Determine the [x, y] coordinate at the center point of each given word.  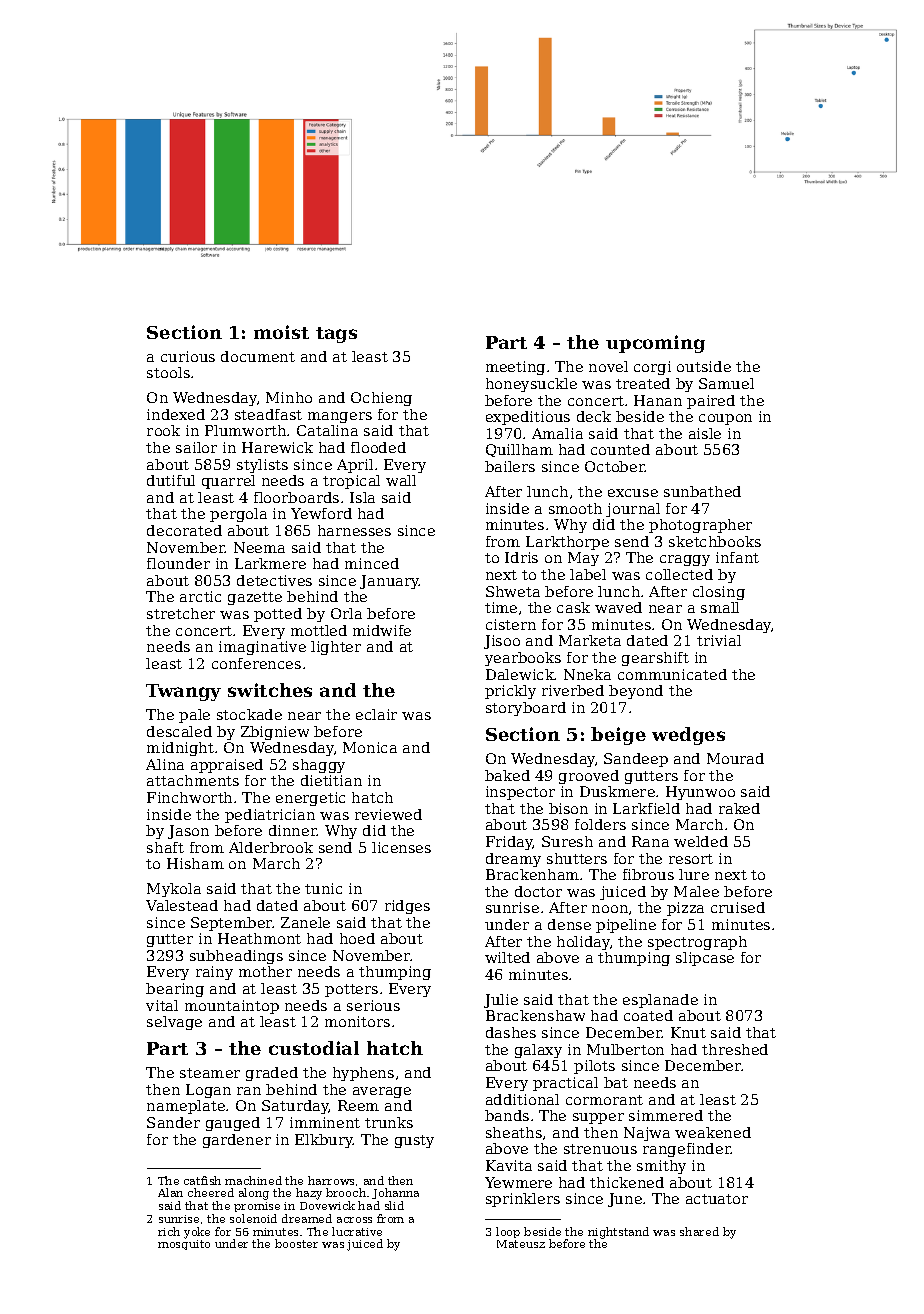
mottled [319, 630]
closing [719, 593]
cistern [511, 624]
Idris [521, 557]
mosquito [184, 1245]
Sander [173, 1122]
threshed [735, 1049]
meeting [515, 368]
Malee [696, 891]
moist [281, 332]
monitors [357, 1021]
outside [704, 366]
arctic [200, 596]
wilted [507, 957]
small [720, 607]
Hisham [195, 863]
